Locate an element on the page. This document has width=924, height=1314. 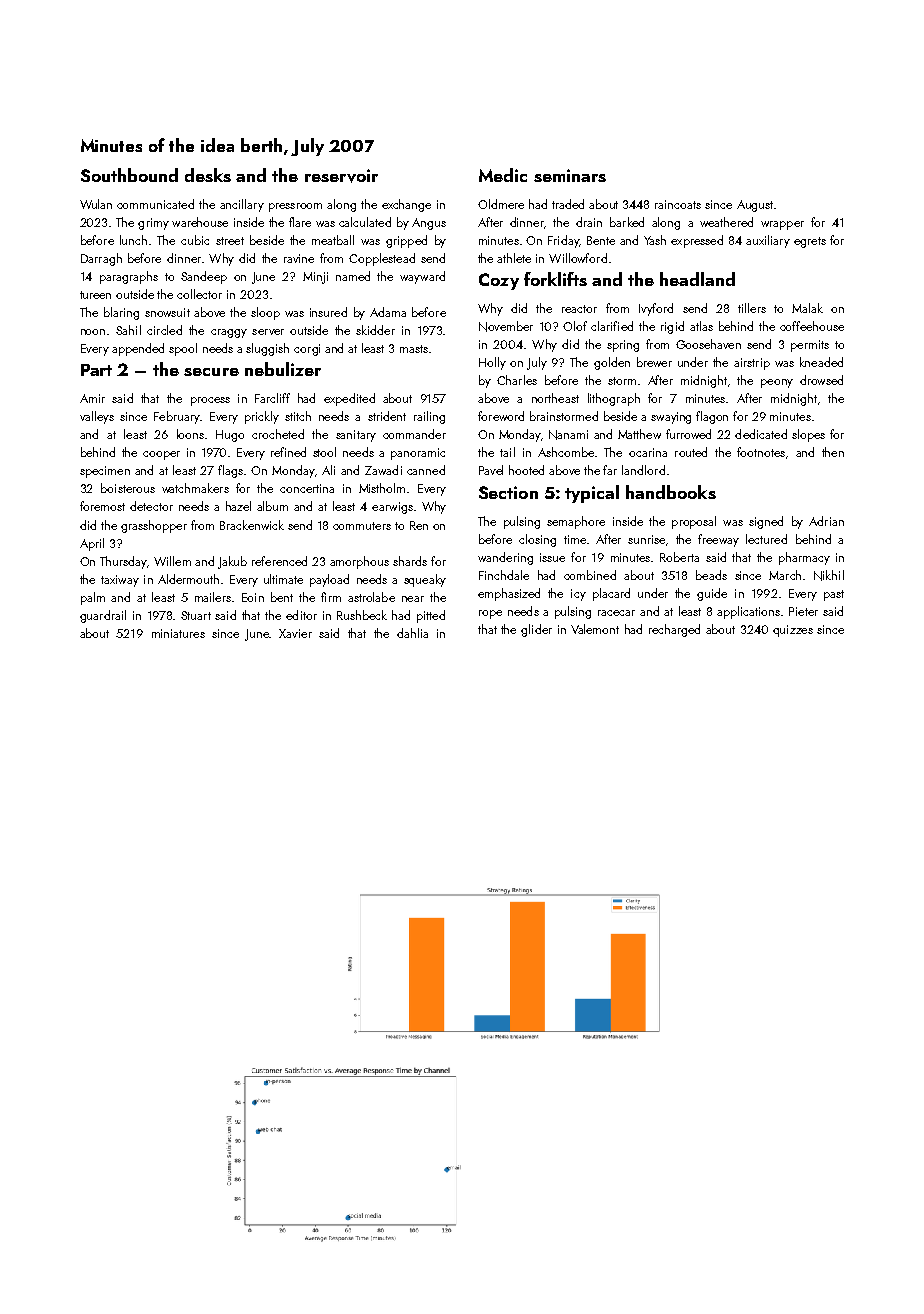
athlete is located at coordinates (514, 258).
